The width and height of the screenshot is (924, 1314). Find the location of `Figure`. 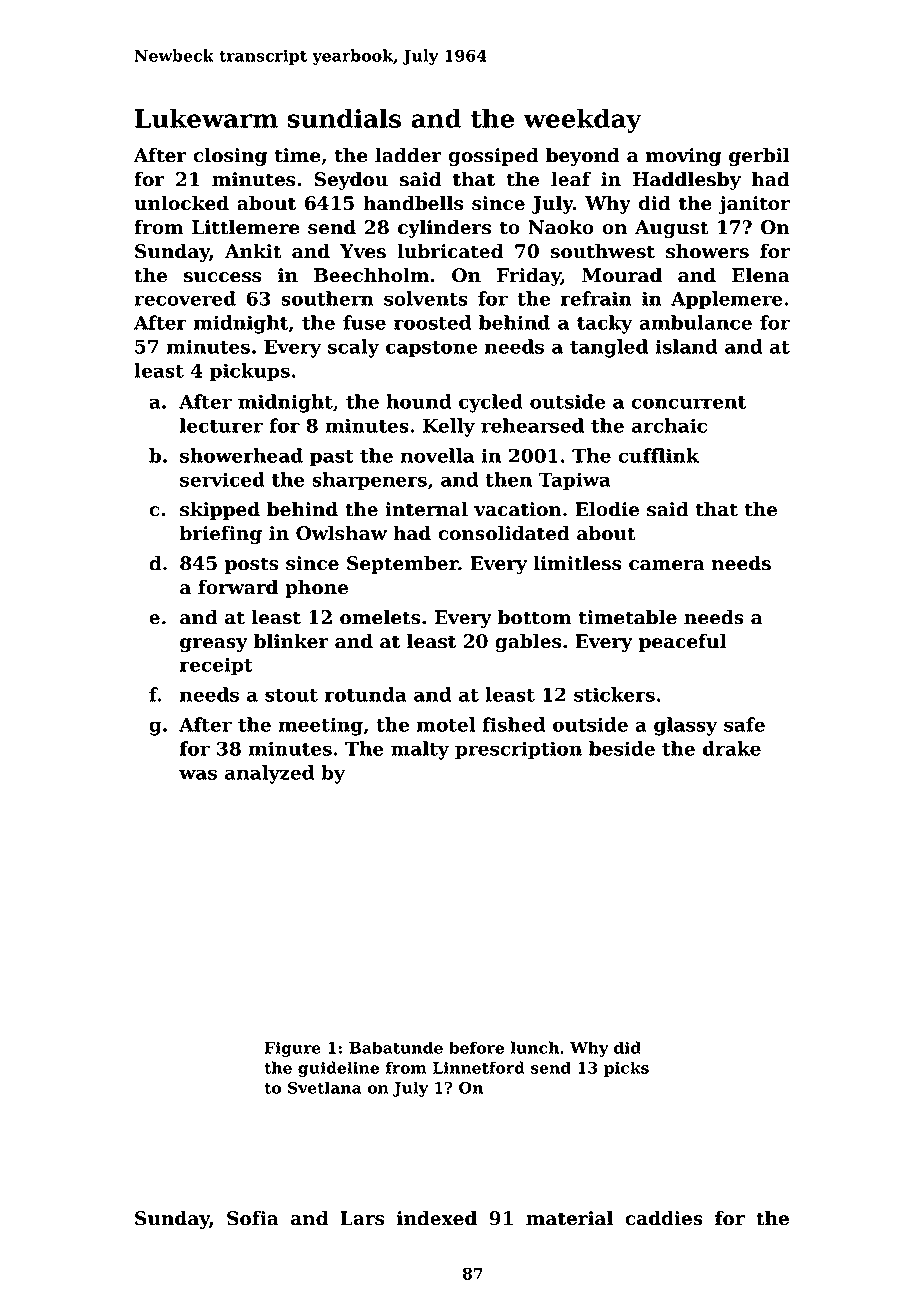

Figure is located at coordinates (293, 1049).
